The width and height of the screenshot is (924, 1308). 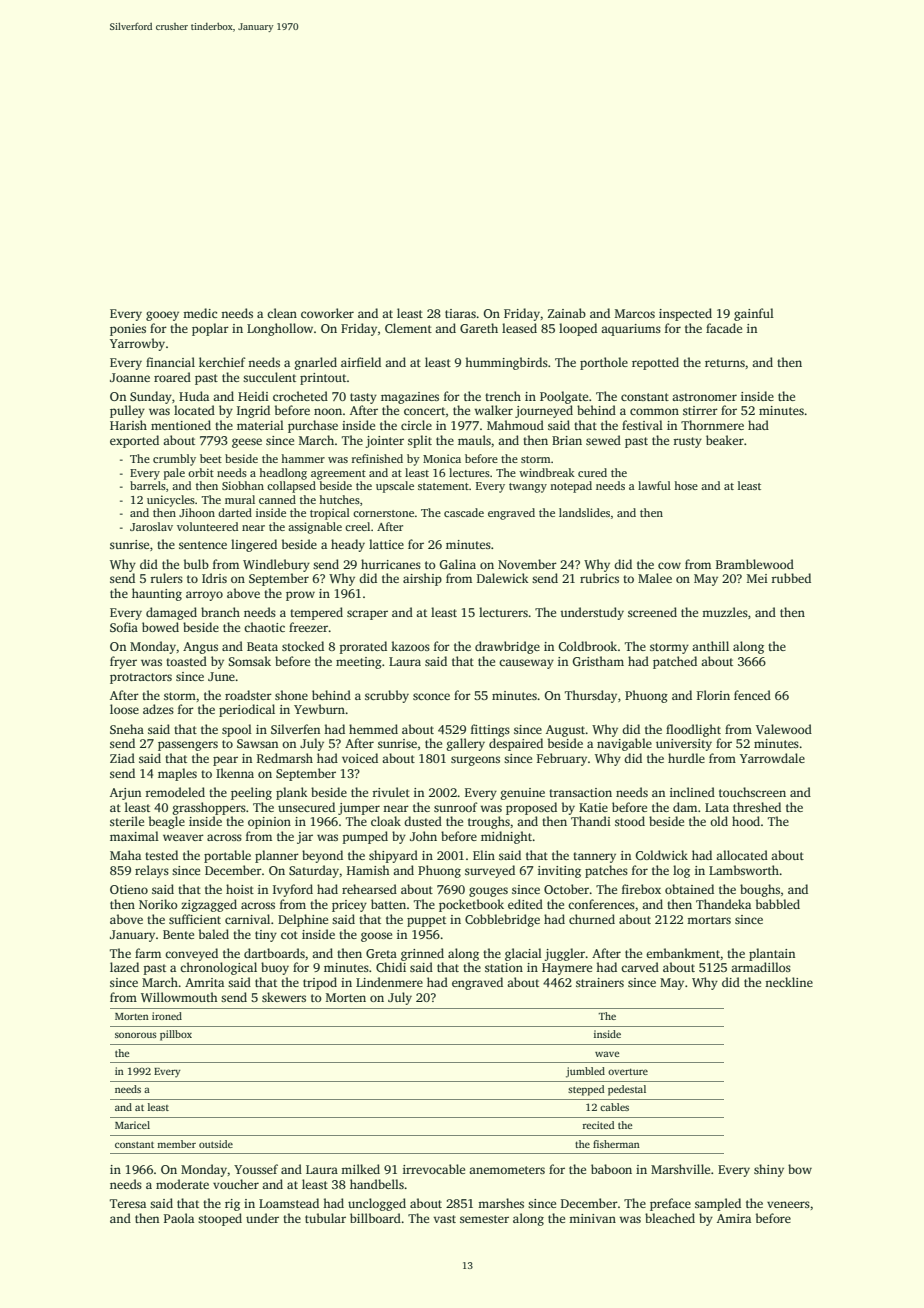 I want to click on planner, so click(x=277, y=856).
